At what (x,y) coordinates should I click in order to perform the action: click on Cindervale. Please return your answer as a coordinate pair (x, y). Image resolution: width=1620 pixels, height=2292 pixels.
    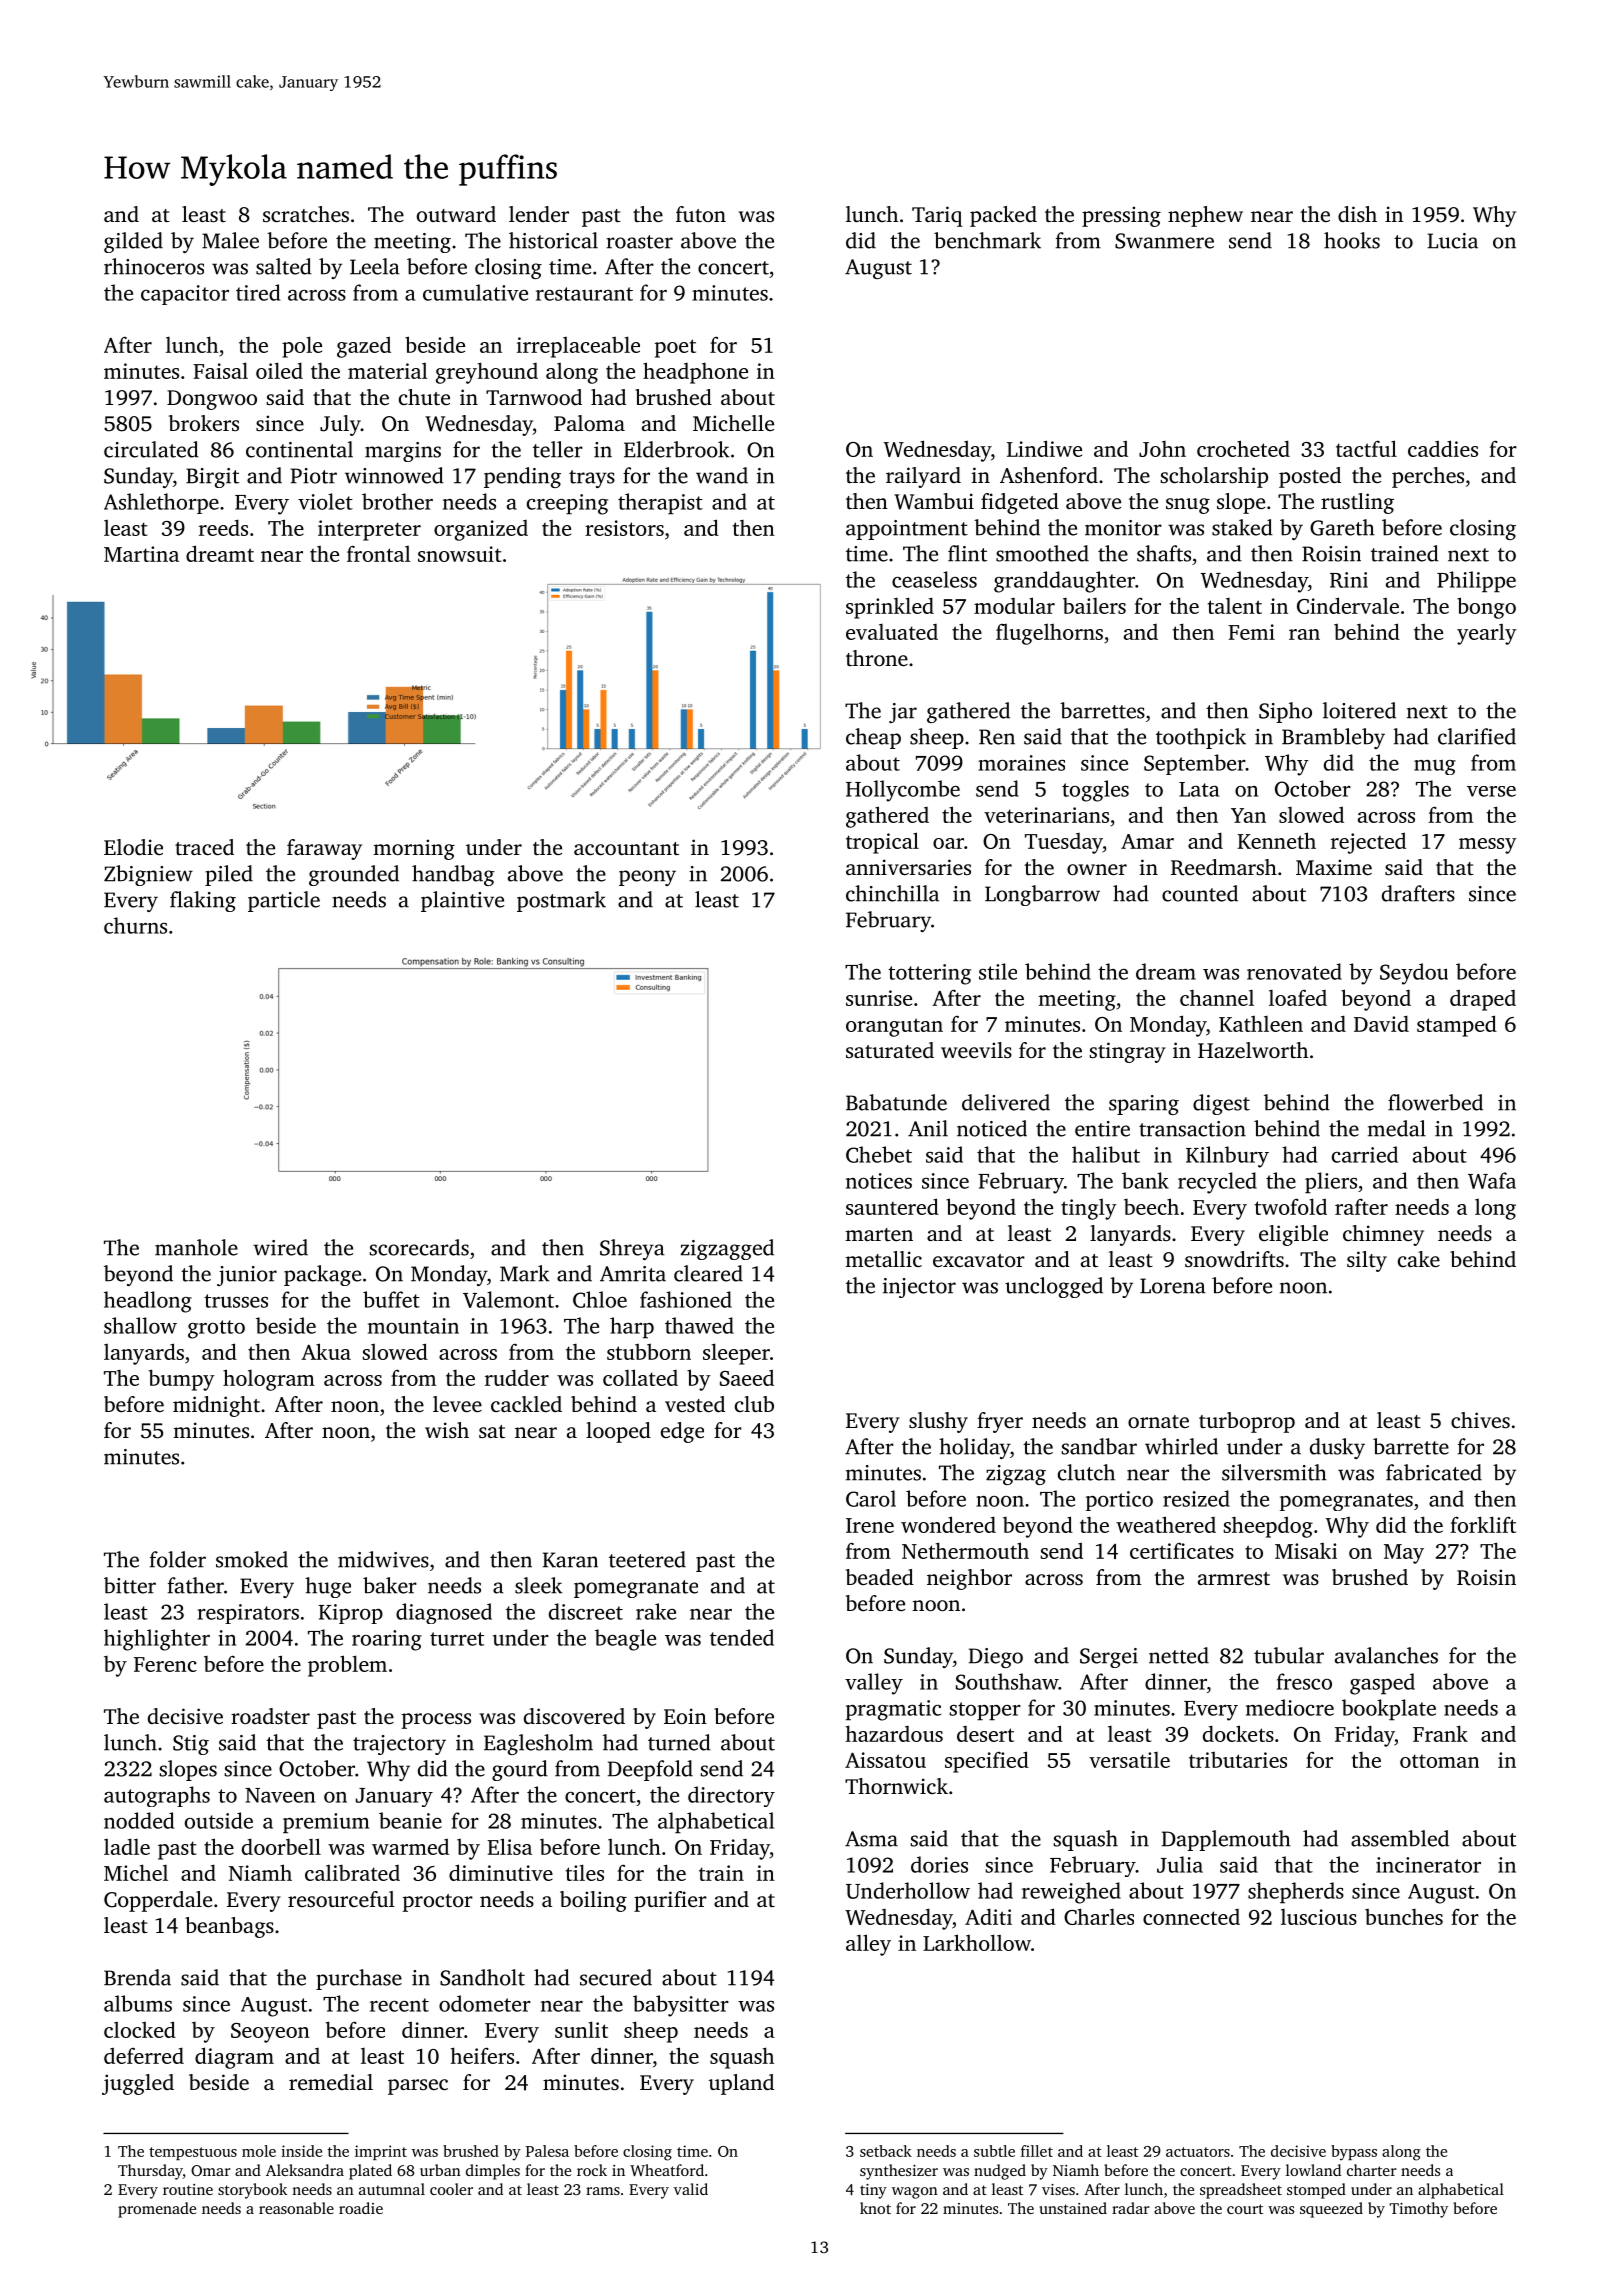
    Looking at the image, I should click on (1348, 605).
